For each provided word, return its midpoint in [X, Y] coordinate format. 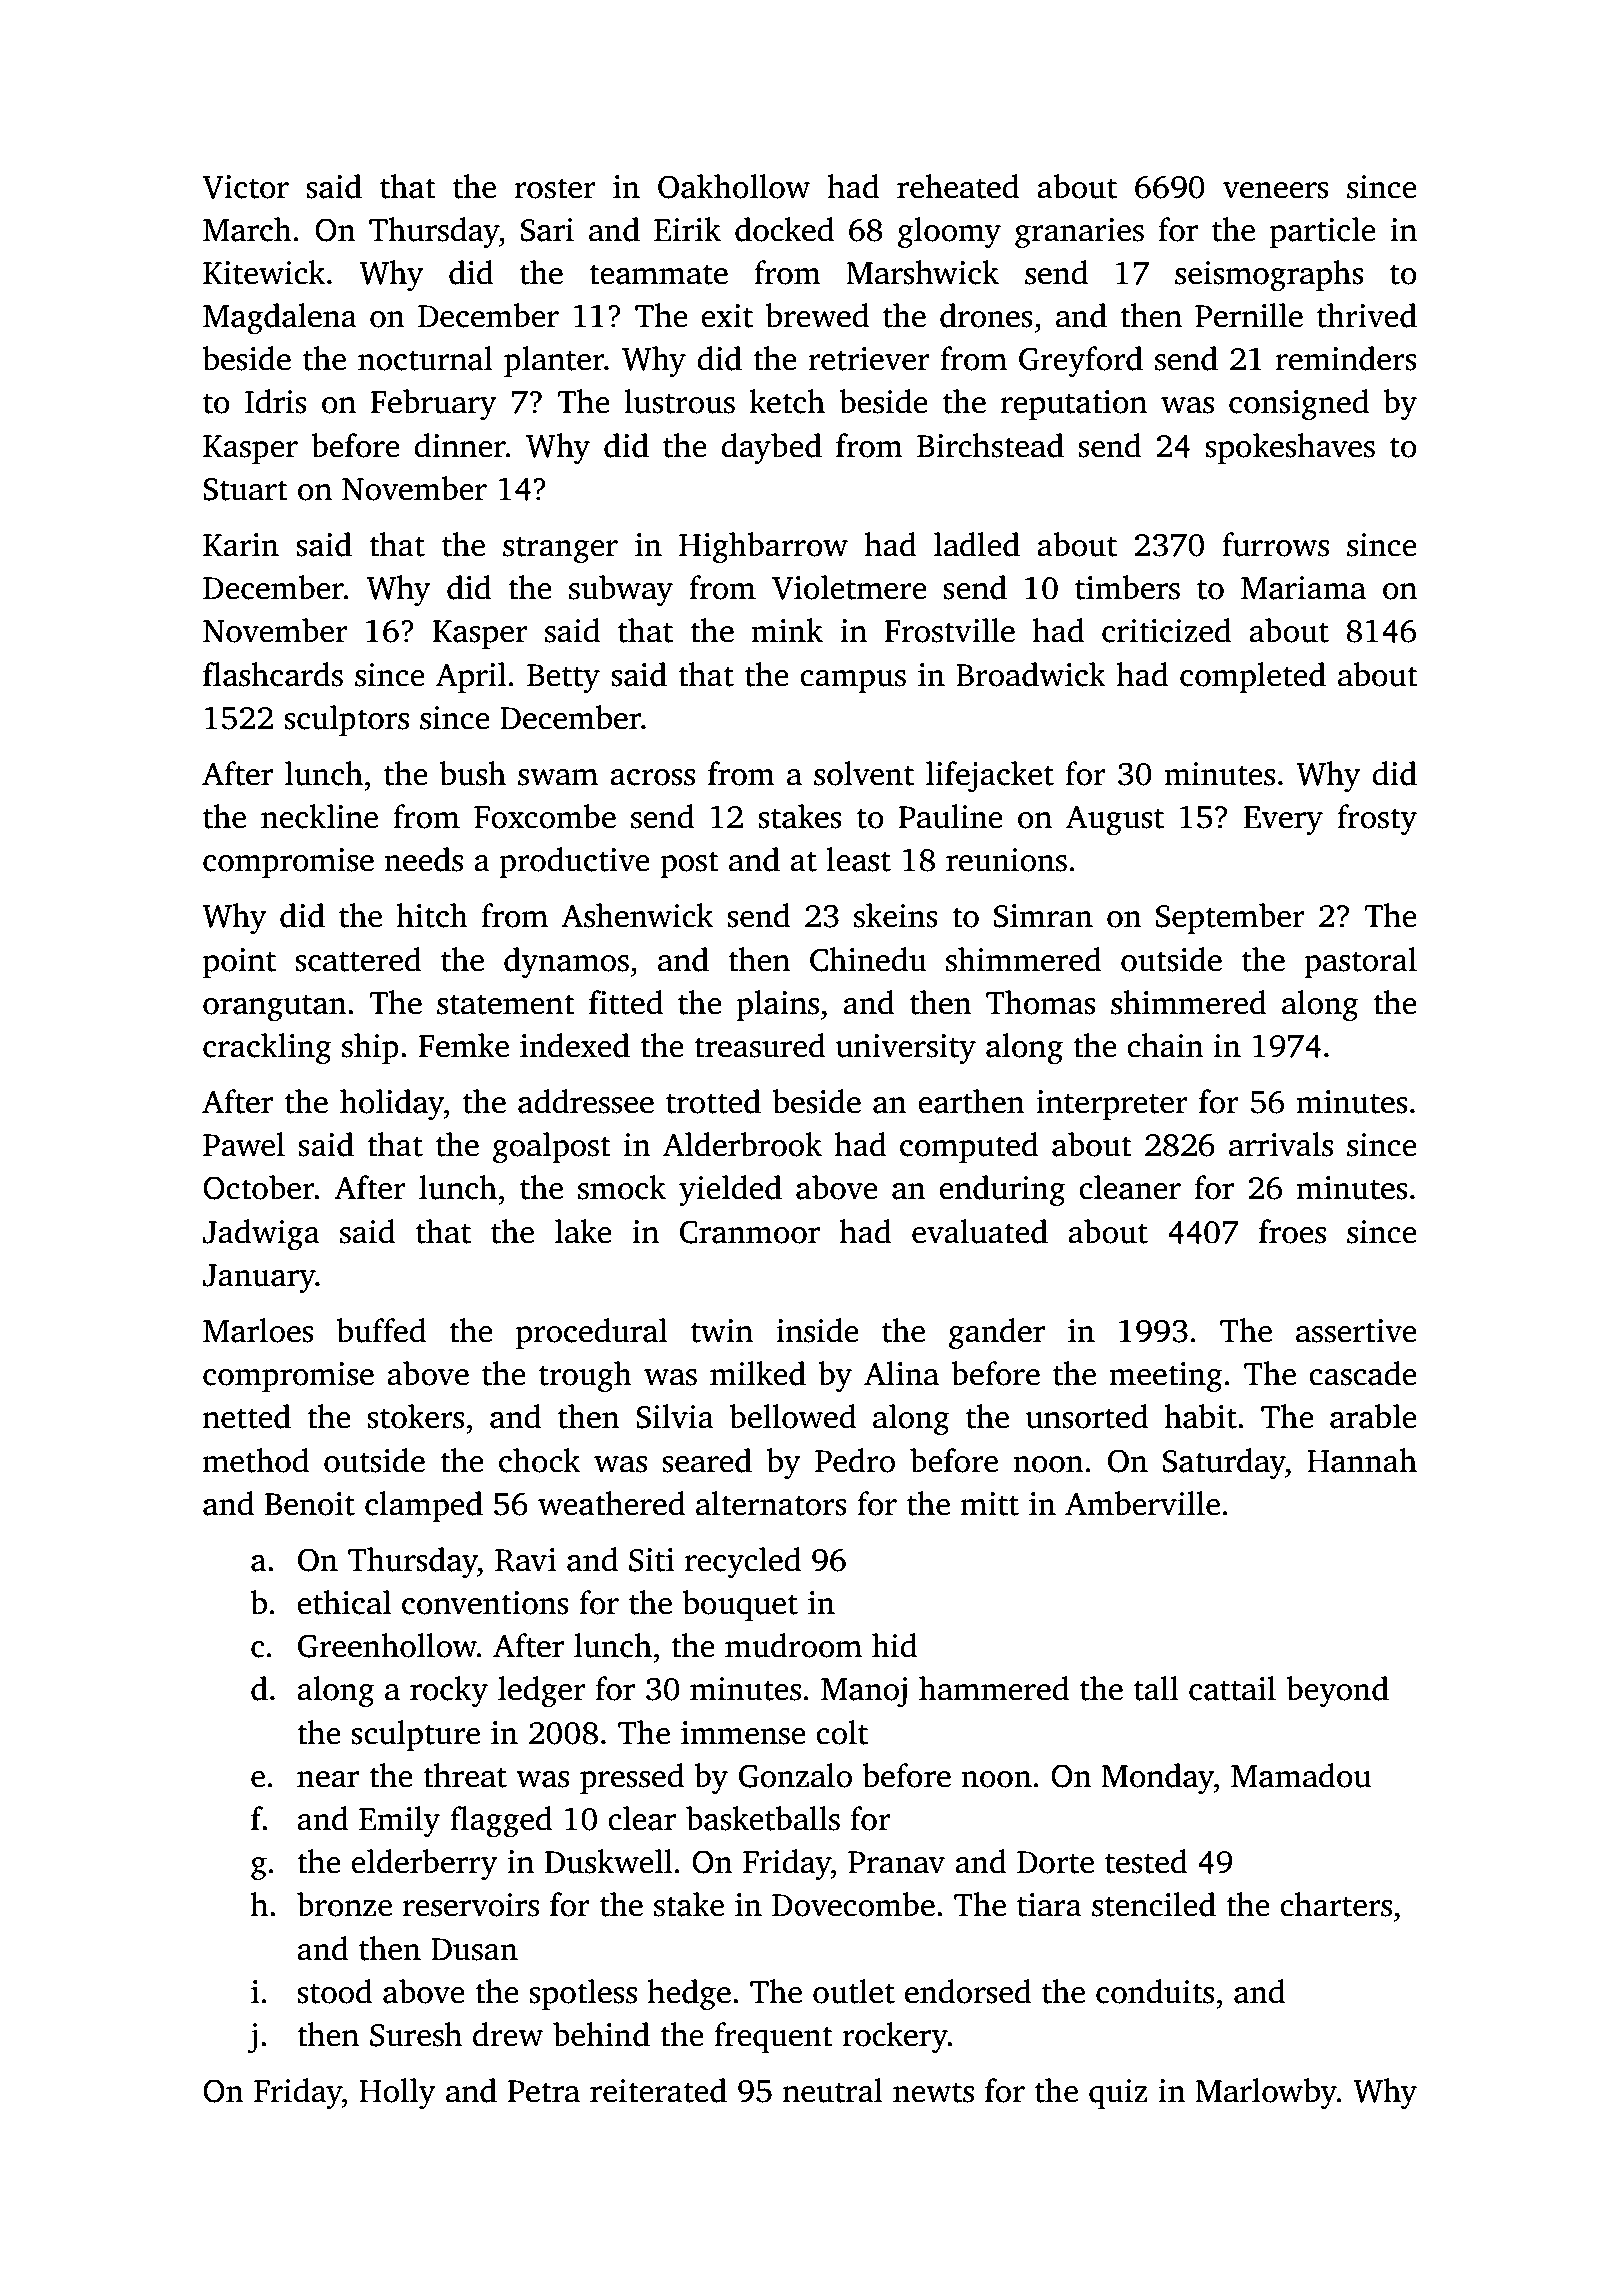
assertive [1356, 1331]
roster [555, 188]
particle [1323, 232]
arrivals [1281, 1144]
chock [539, 1460]
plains [777, 1005]
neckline [319, 816]
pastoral [1360, 962]
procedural [591, 1333]
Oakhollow [734, 186]
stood [335, 1991]
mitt [990, 1504]
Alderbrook [742, 1144]
